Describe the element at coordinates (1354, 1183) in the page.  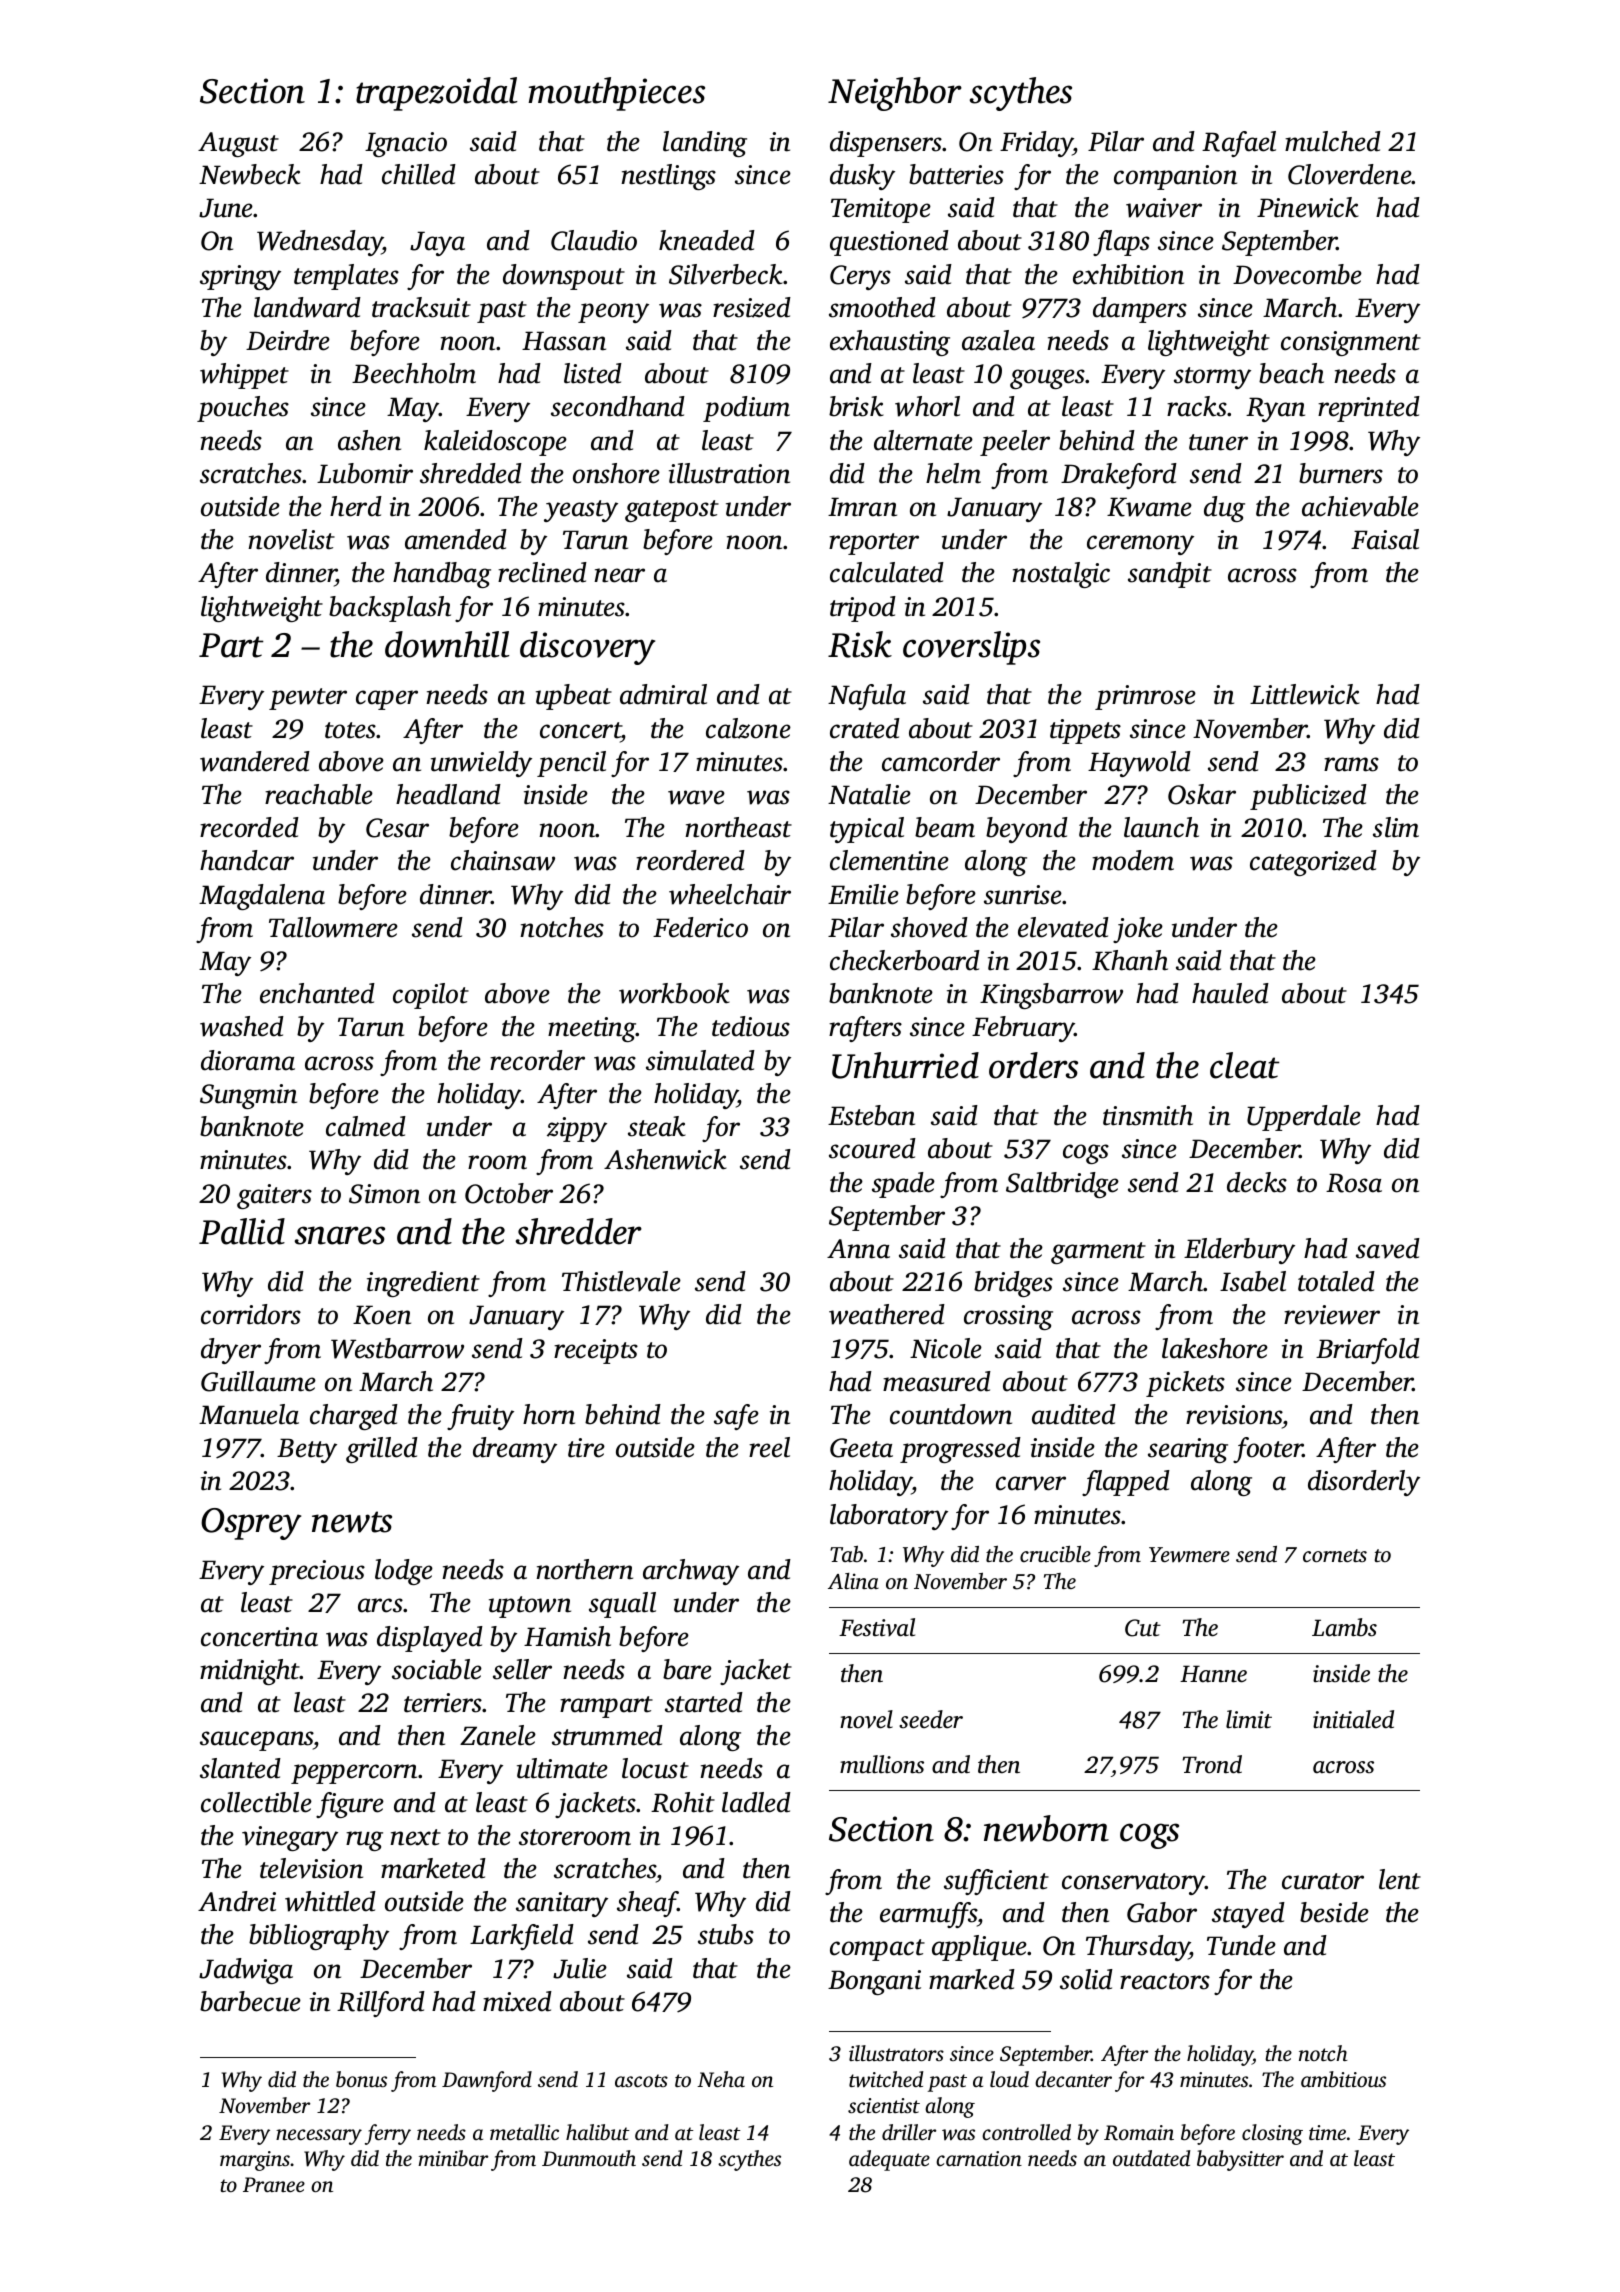
I see `Rosa` at that location.
